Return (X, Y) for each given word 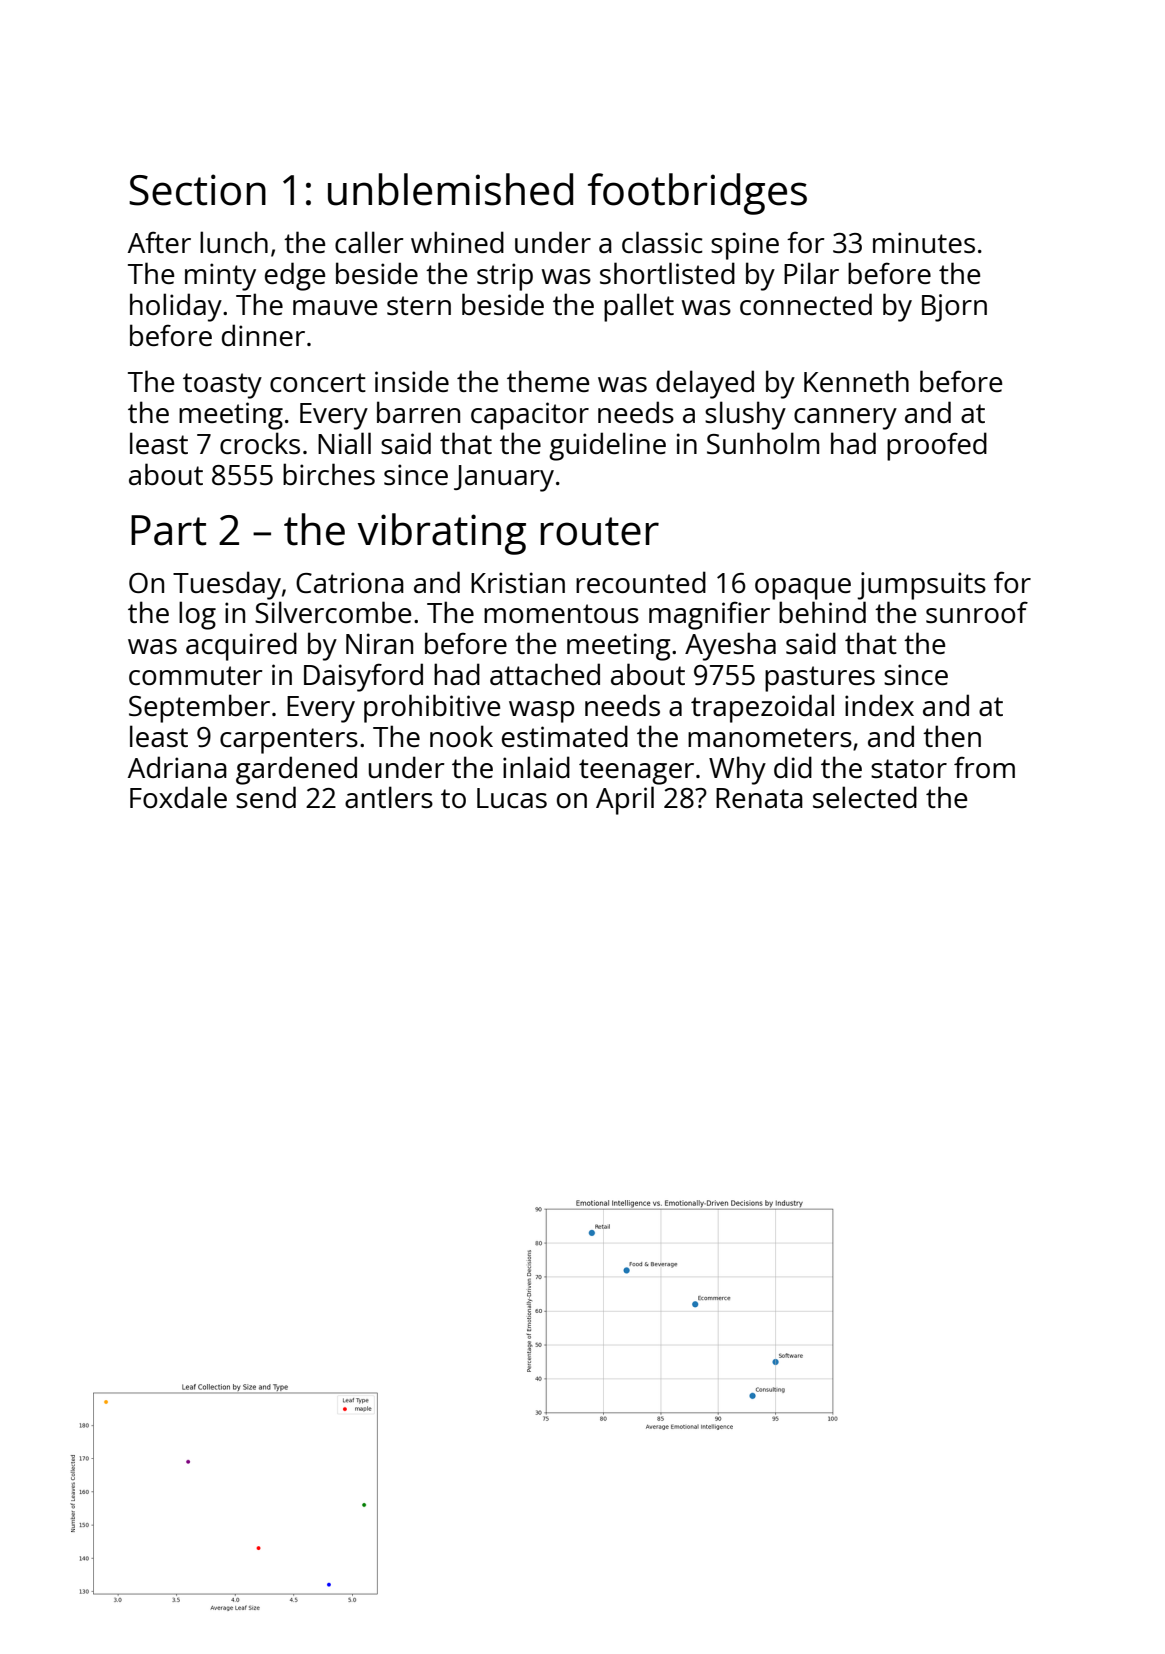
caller (369, 242)
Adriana (177, 767)
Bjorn (954, 308)
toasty (222, 386)
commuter (196, 675)
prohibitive (432, 708)
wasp (541, 712)
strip (505, 277)
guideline (607, 446)
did (793, 767)
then (952, 736)
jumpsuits (921, 586)
